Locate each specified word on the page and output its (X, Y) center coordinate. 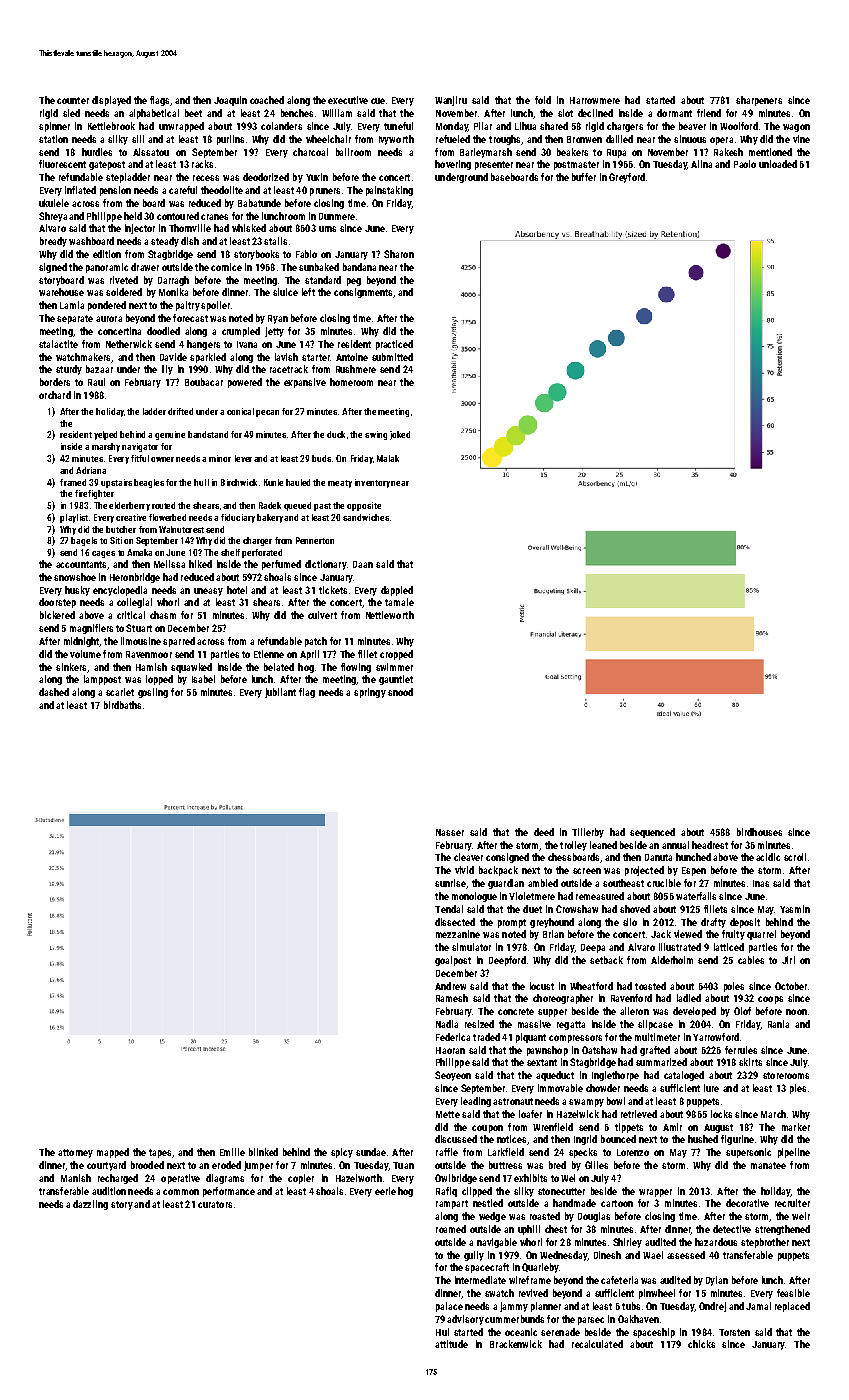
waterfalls (696, 896)
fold (543, 100)
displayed (111, 101)
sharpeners (759, 101)
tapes (160, 1153)
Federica (453, 1037)
